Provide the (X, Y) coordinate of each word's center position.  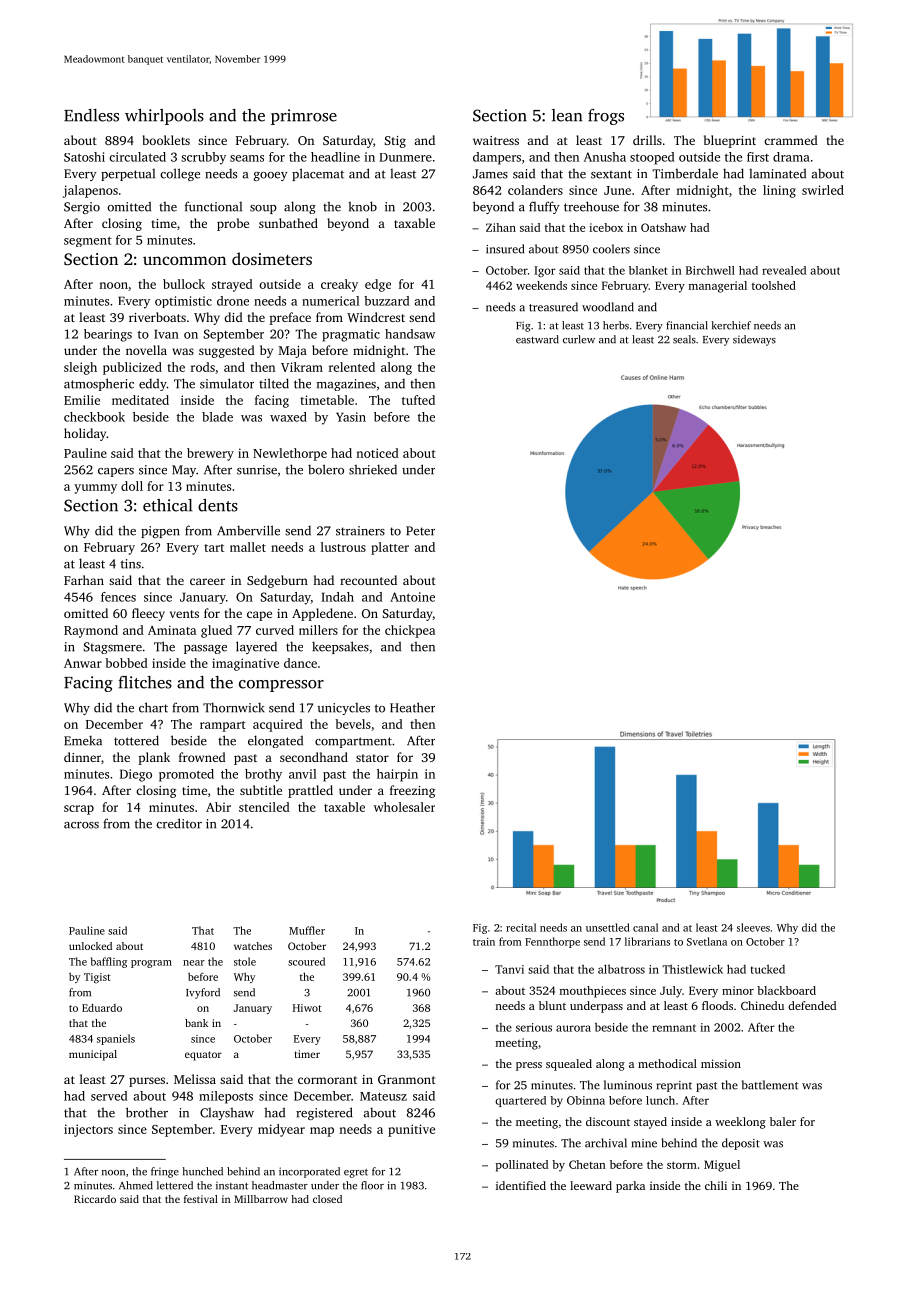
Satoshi (84, 157)
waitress (496, 140)
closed (327, 1199)
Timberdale (685, 173)
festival (201, 1199)
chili (716, 1185)
